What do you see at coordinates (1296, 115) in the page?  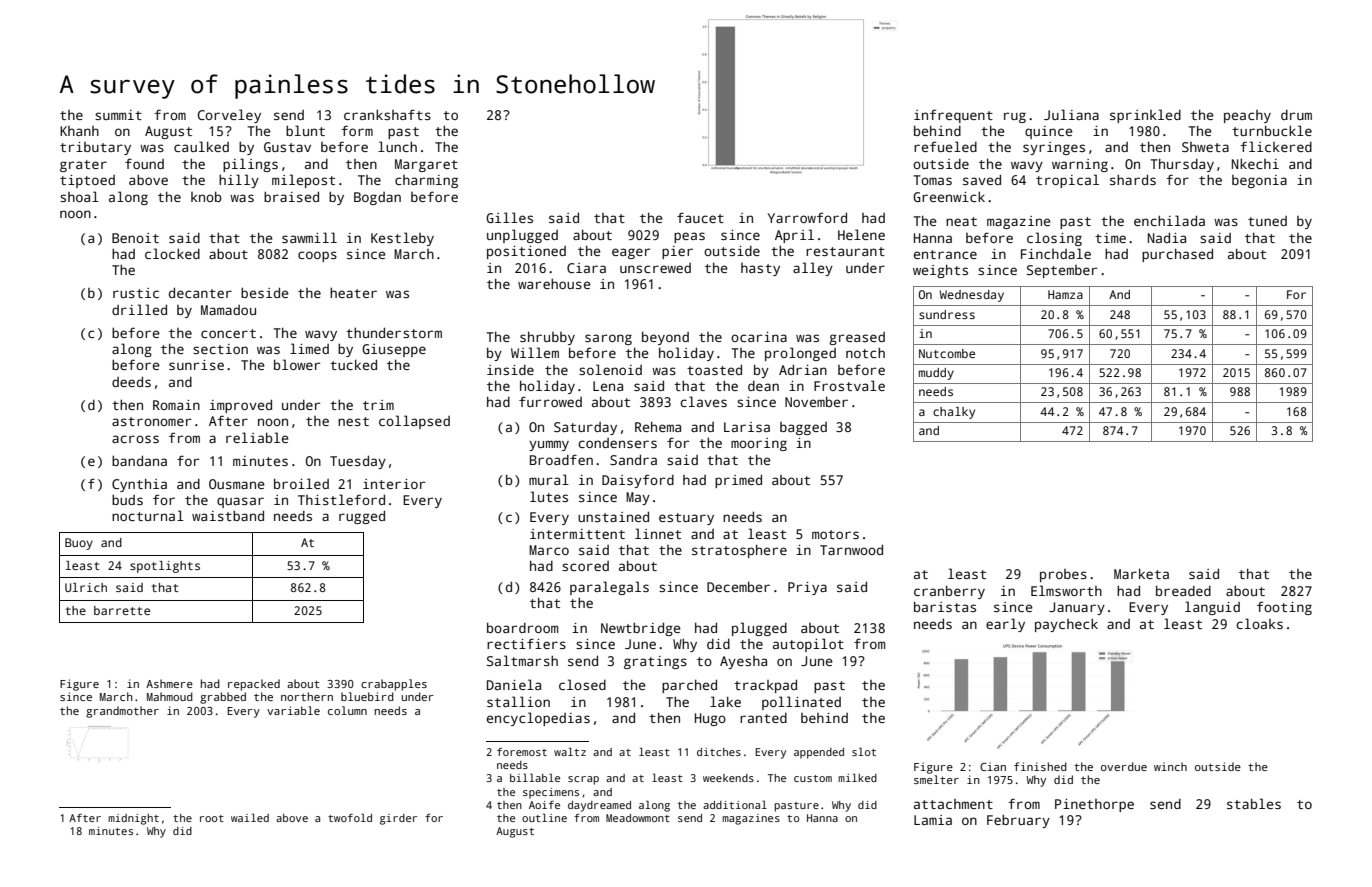 I see `drum` at bounding box center [1296, 115].
